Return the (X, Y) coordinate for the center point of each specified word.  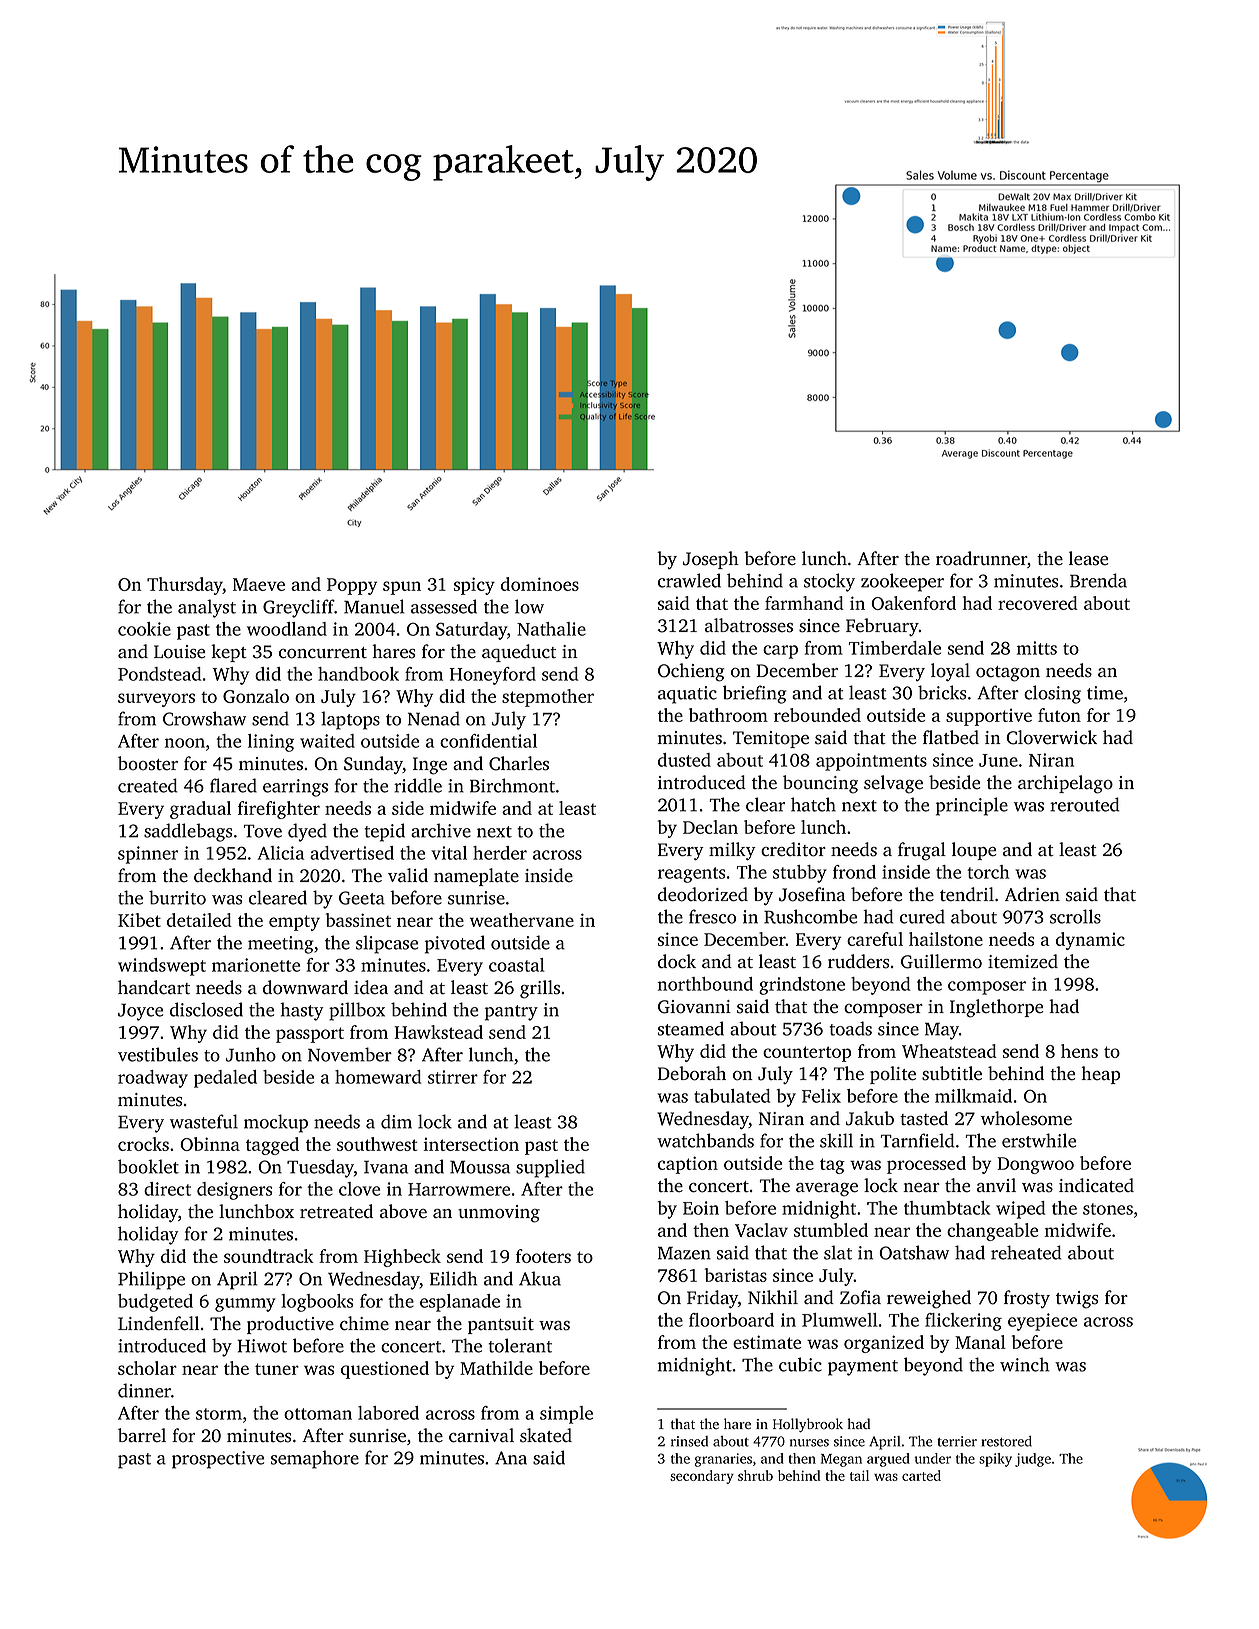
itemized (1023, 961)
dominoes (540, 584)
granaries (723, 1460)
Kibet (139, 920)
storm (219, 1414)
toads (850, 1028)
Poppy (352, 586)
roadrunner (981, 558)
